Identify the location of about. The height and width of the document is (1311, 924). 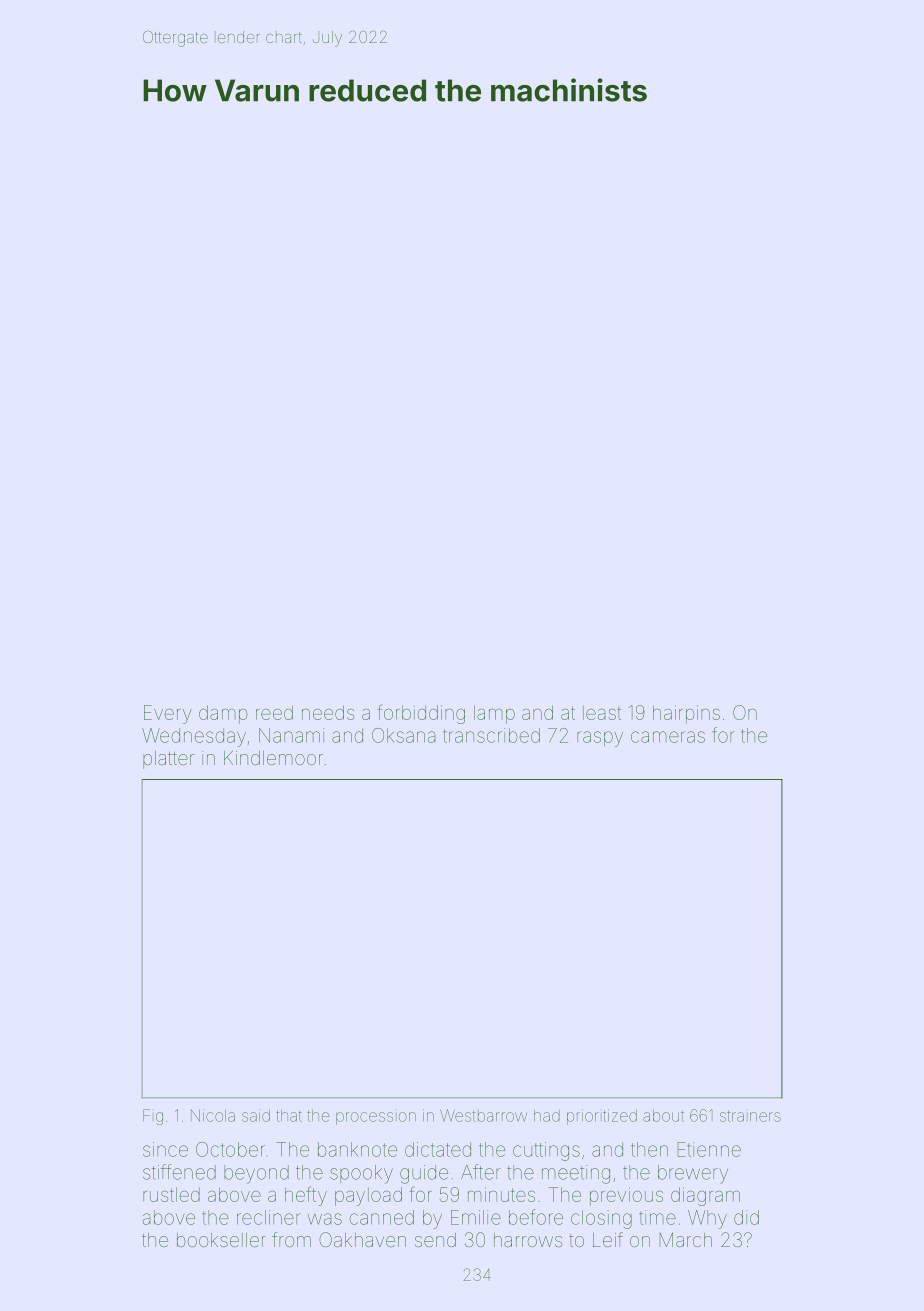
(663, 1116).
